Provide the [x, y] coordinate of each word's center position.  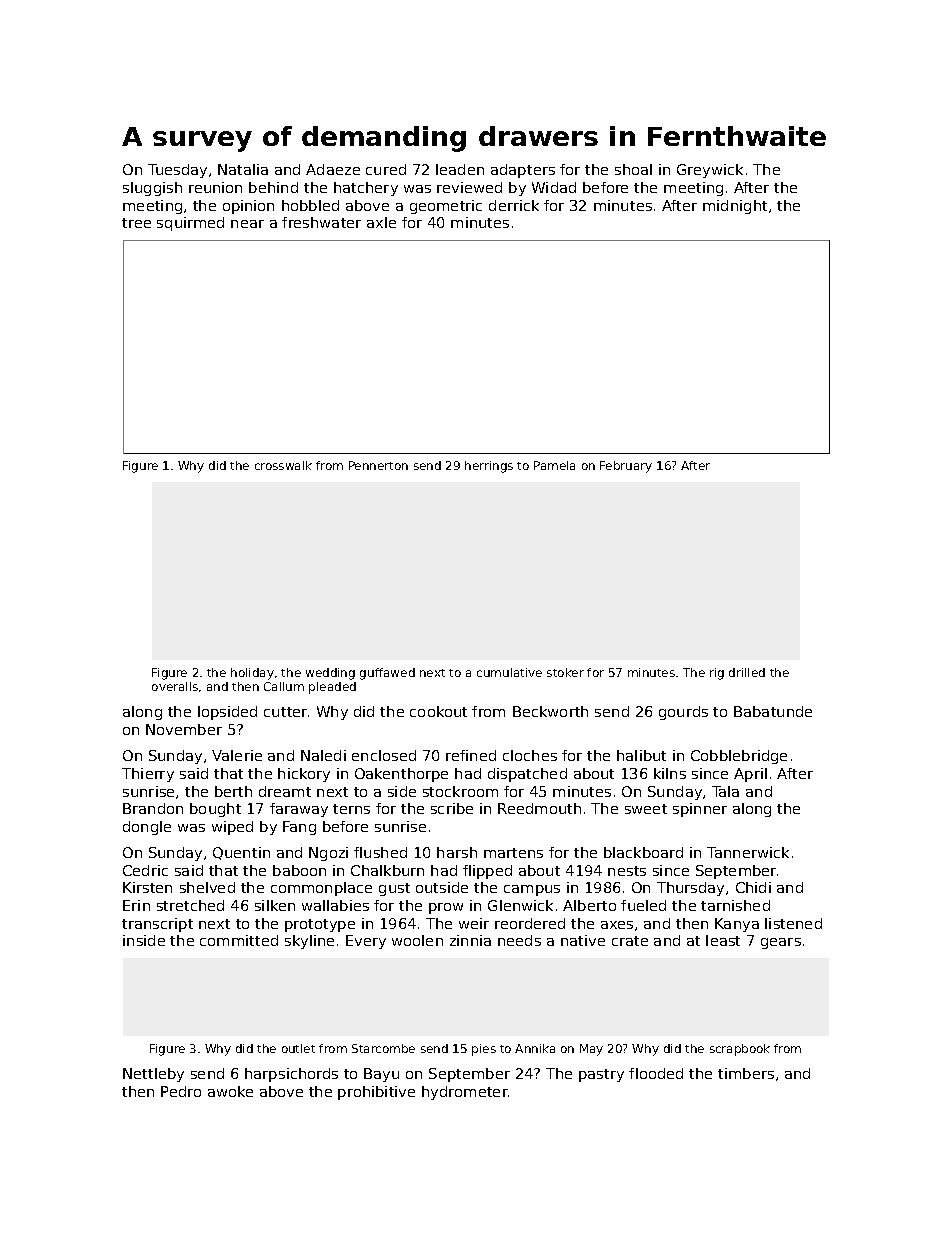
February [626, 467]
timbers [746, 1073]
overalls [175, 686]
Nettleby [153, 1075]
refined [471, 755]
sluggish [152, 189]
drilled [747, 672]
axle [381, 222]
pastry [601, 1075]
